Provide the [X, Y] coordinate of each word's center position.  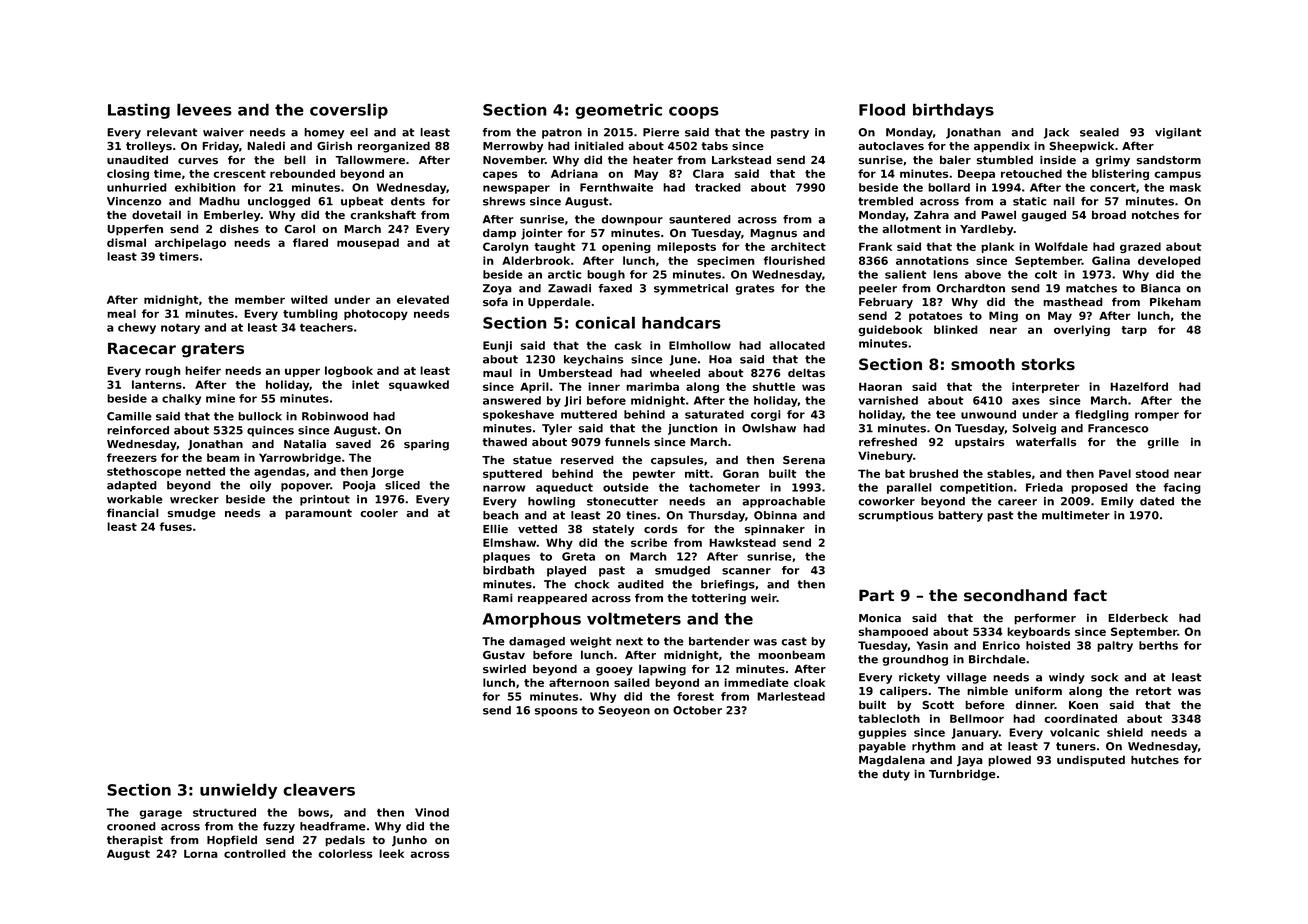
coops [694, 113]
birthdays [953, 111]
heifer [203, 370]
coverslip [349, 111]
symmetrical [691, 289]
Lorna [201, 853]
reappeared [552, 599]
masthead [1073, 302]
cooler [379, 513]
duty [896, 775]
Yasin [932, 645]
